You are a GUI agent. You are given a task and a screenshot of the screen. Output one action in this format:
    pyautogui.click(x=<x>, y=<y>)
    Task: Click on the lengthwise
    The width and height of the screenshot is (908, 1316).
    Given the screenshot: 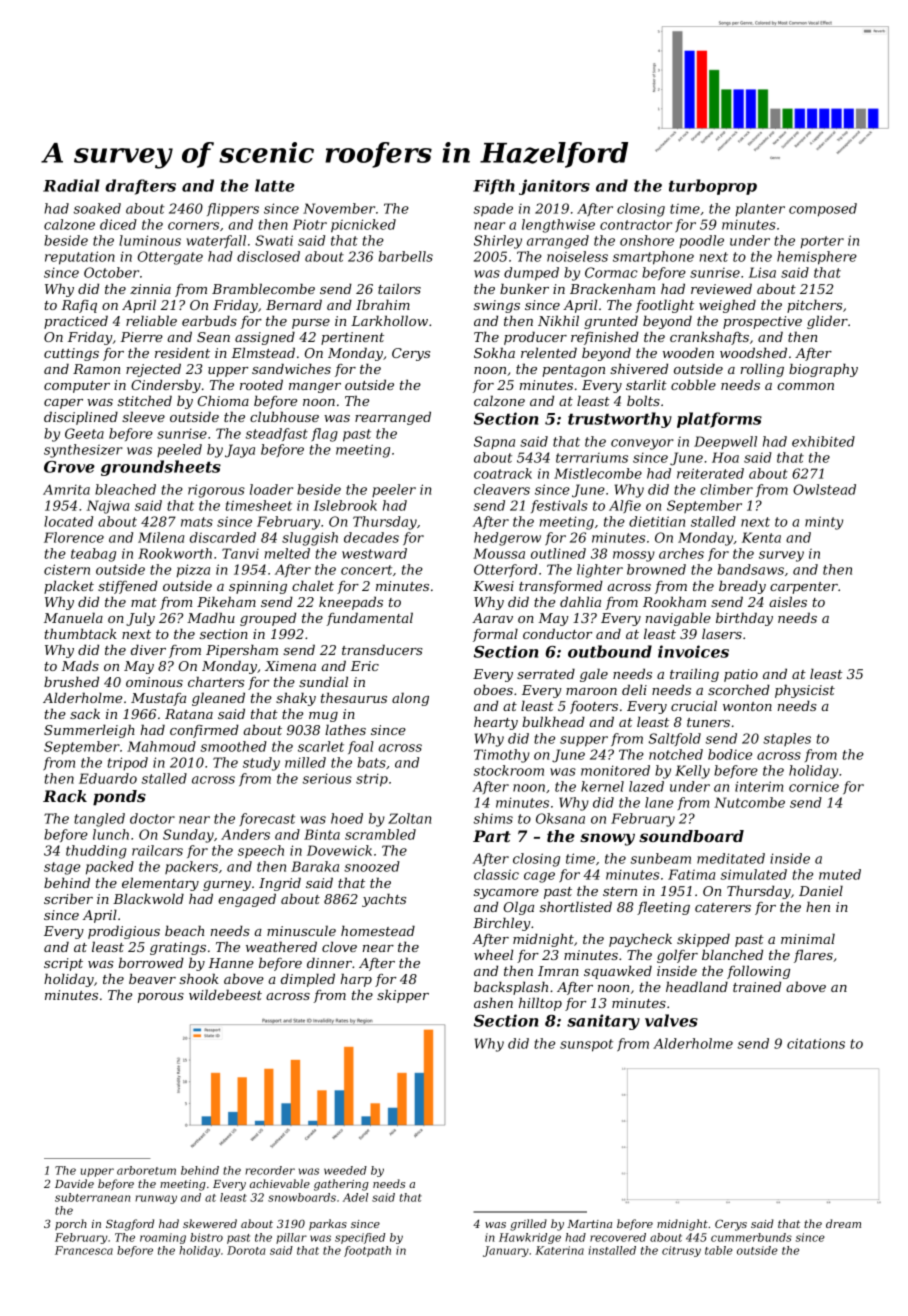 What is the action you would take?
    pyautogui.click(x=558, y=226)
